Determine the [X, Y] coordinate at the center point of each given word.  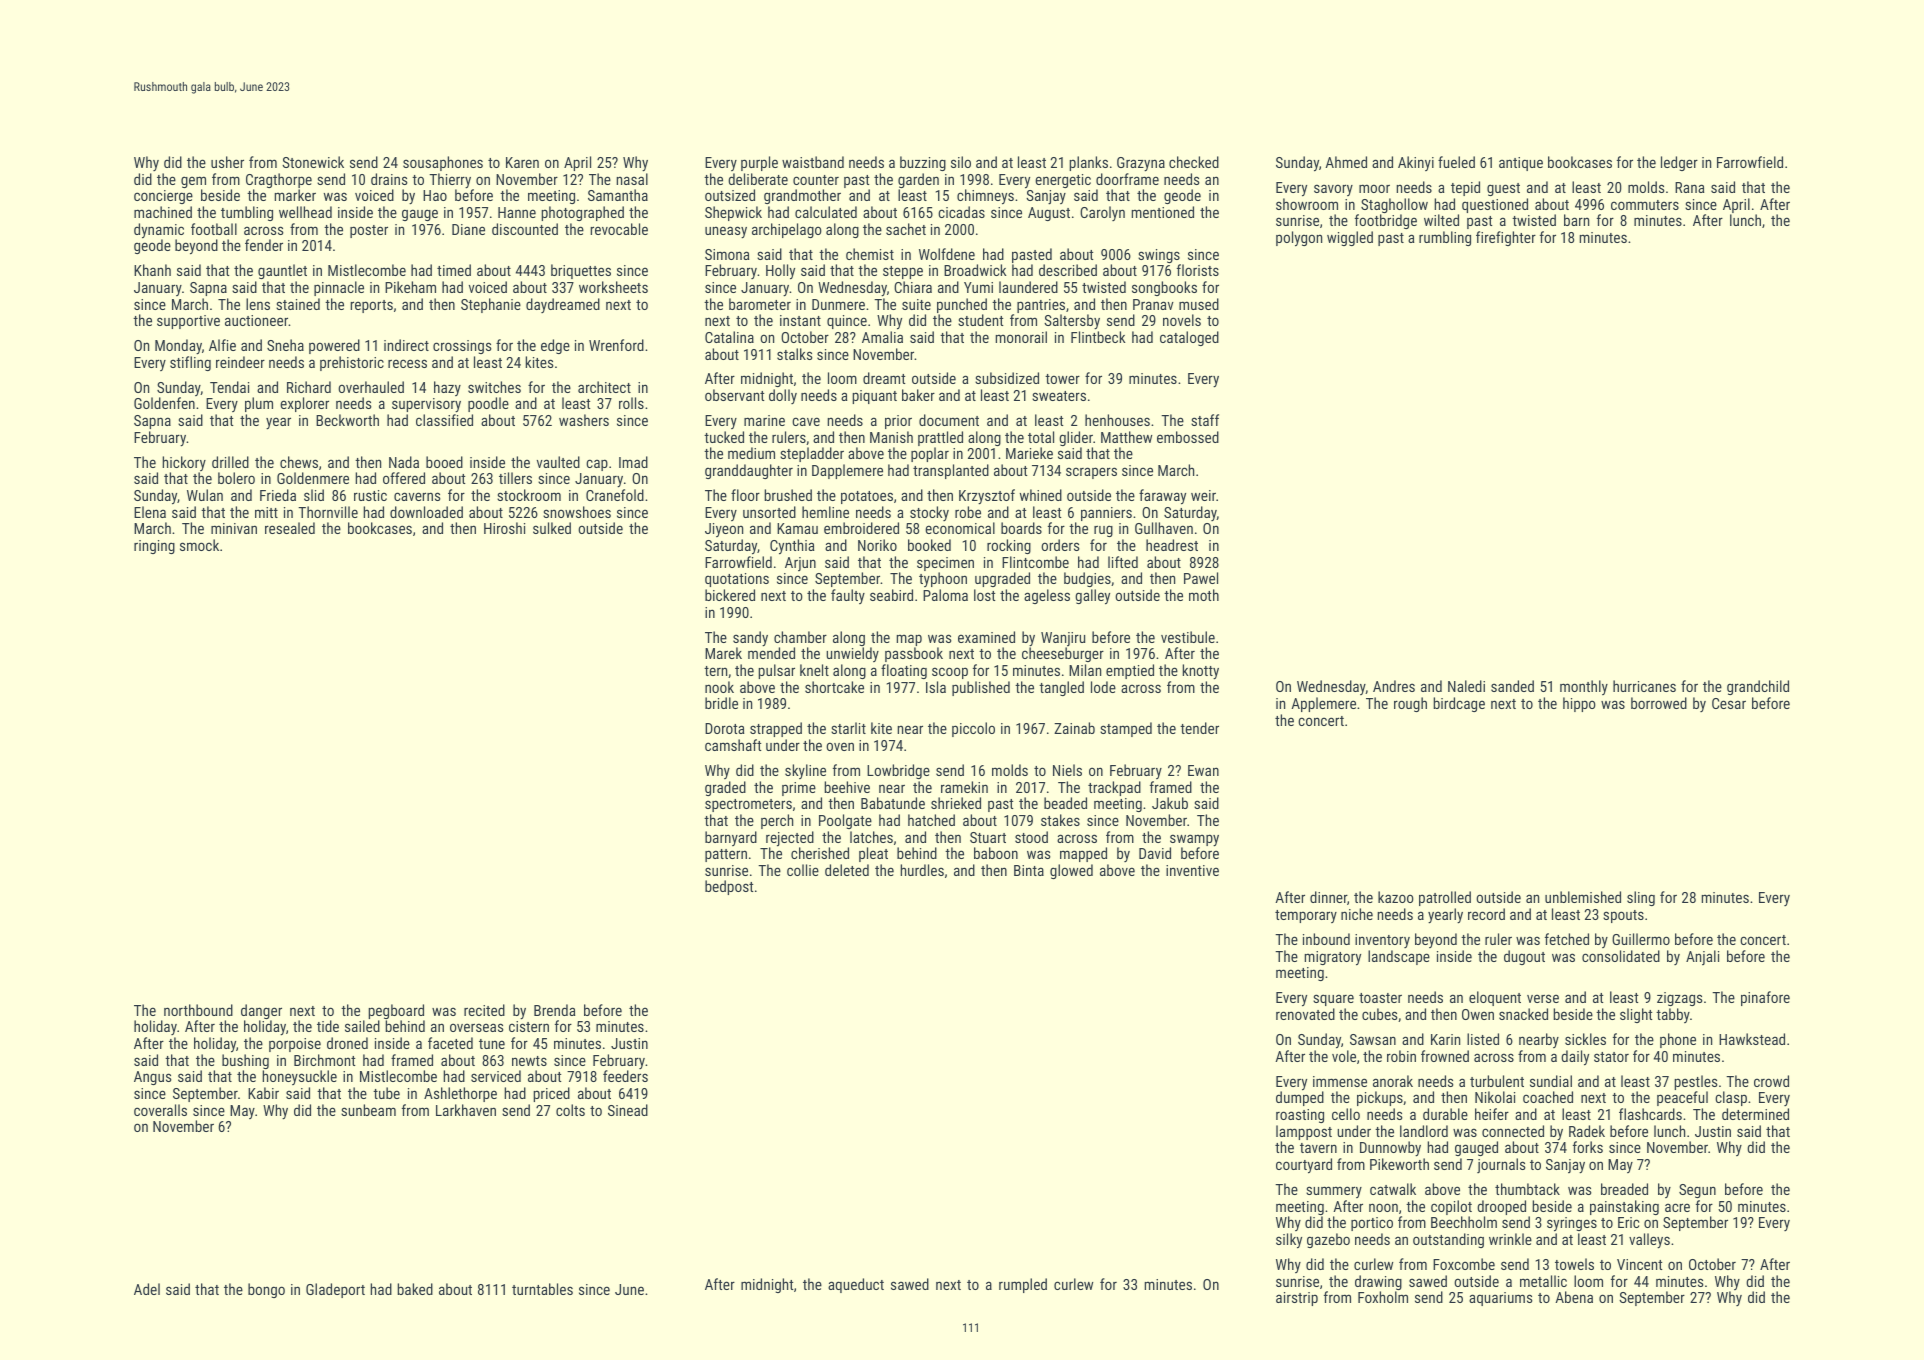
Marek [723, 653]
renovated [1305, 1014]
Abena [1574, 1297]
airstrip [1297, 1299]
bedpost [729, 887]
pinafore [1765, 998]
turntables [542, 1289]
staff [1205, 420]
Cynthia [792, 547]
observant [734, 395]
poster [369, 231]
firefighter [1506, 238]
